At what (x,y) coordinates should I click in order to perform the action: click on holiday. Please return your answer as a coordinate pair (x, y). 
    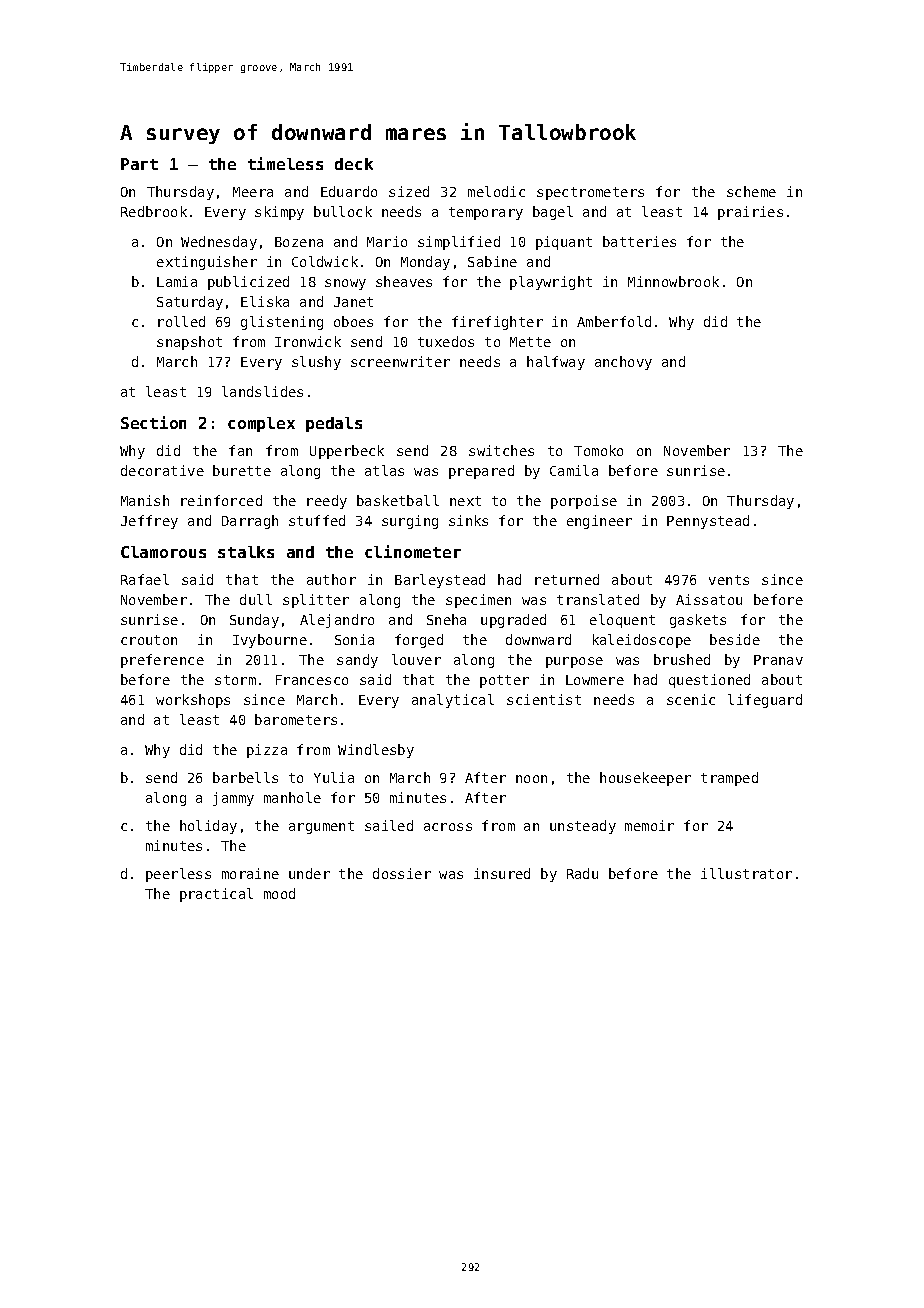
    Looking at the image, I should click on (208, 827).
